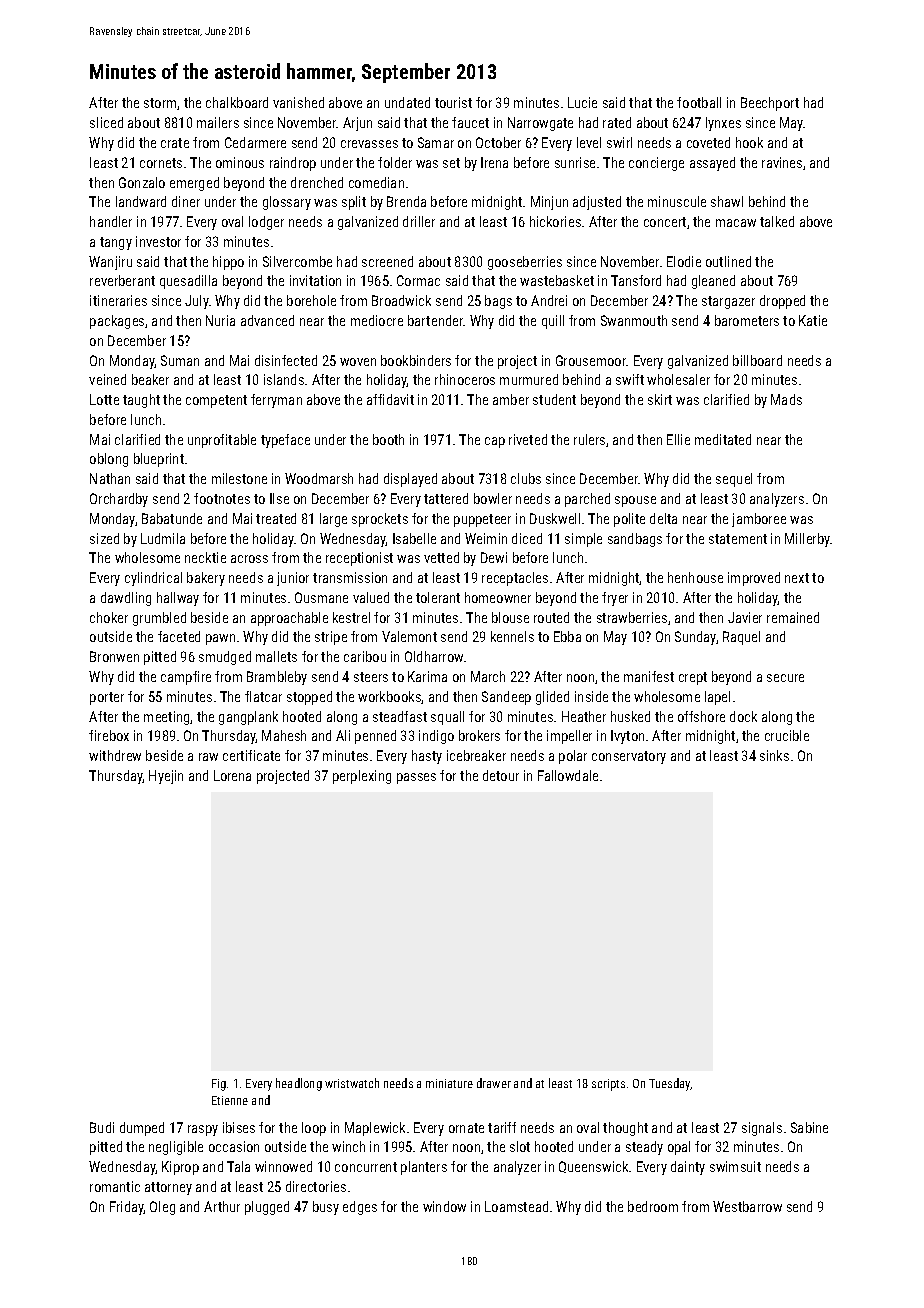  I want to click on vanished, so click(298, 102).
